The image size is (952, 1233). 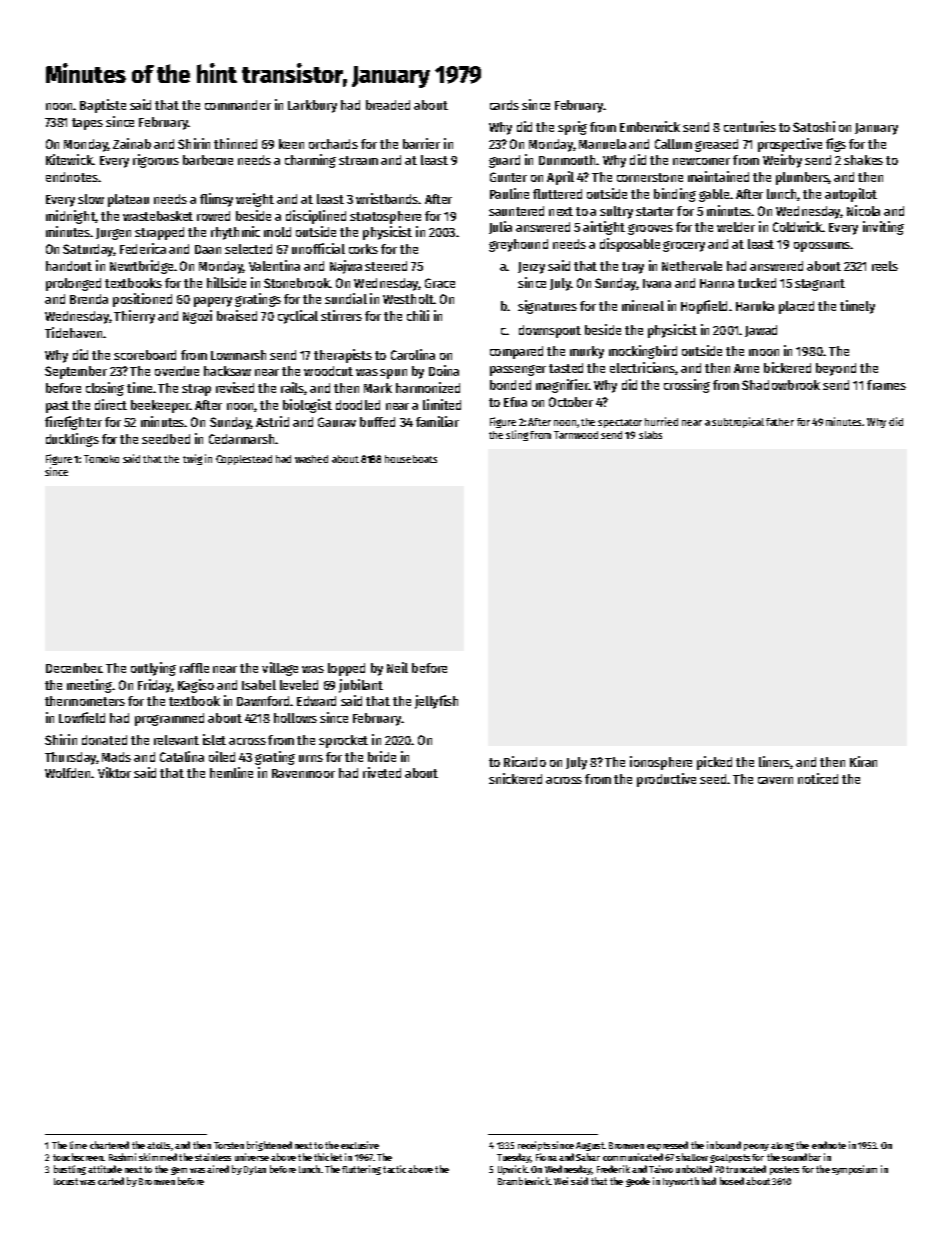 I want to click on downspout, so click(x=550, y=331).
